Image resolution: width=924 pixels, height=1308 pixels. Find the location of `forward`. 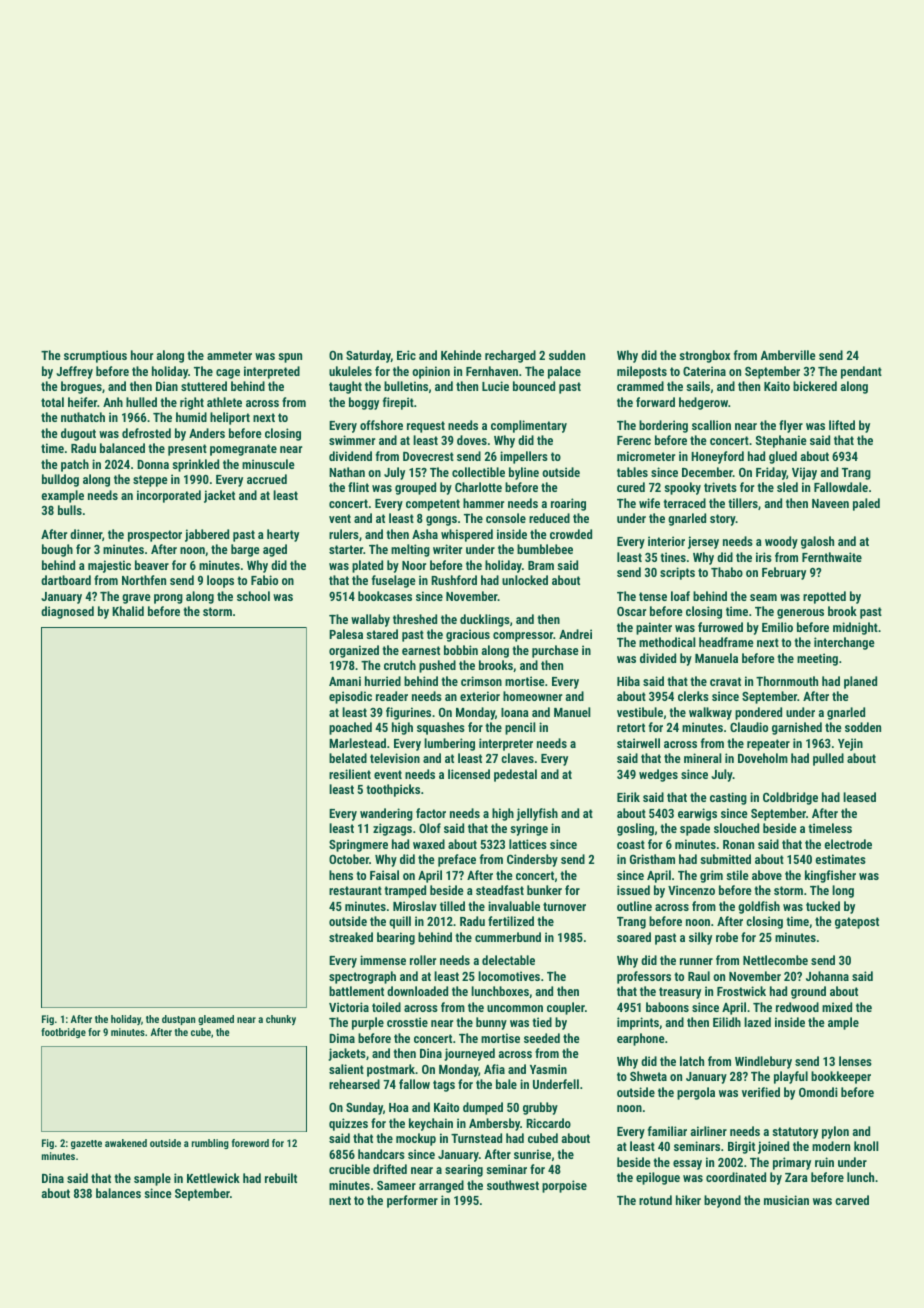

forward is located at coordinates (655, 402).
